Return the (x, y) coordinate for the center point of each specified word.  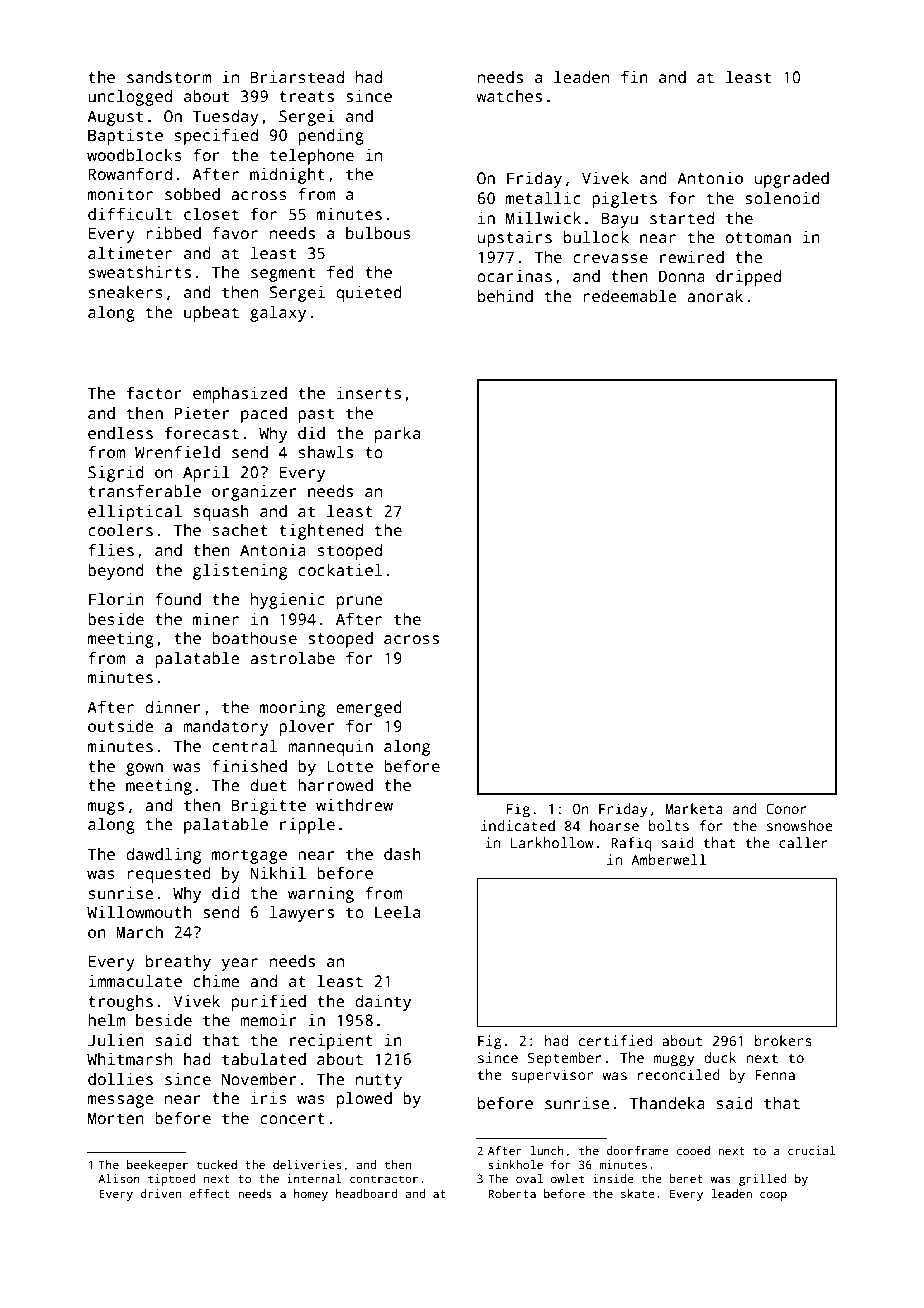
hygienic (288, 601)
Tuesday (226, 118)
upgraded (792, 180)
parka (397, 435)
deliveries (307, 1164)
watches (509, 96)
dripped (748, 278)
